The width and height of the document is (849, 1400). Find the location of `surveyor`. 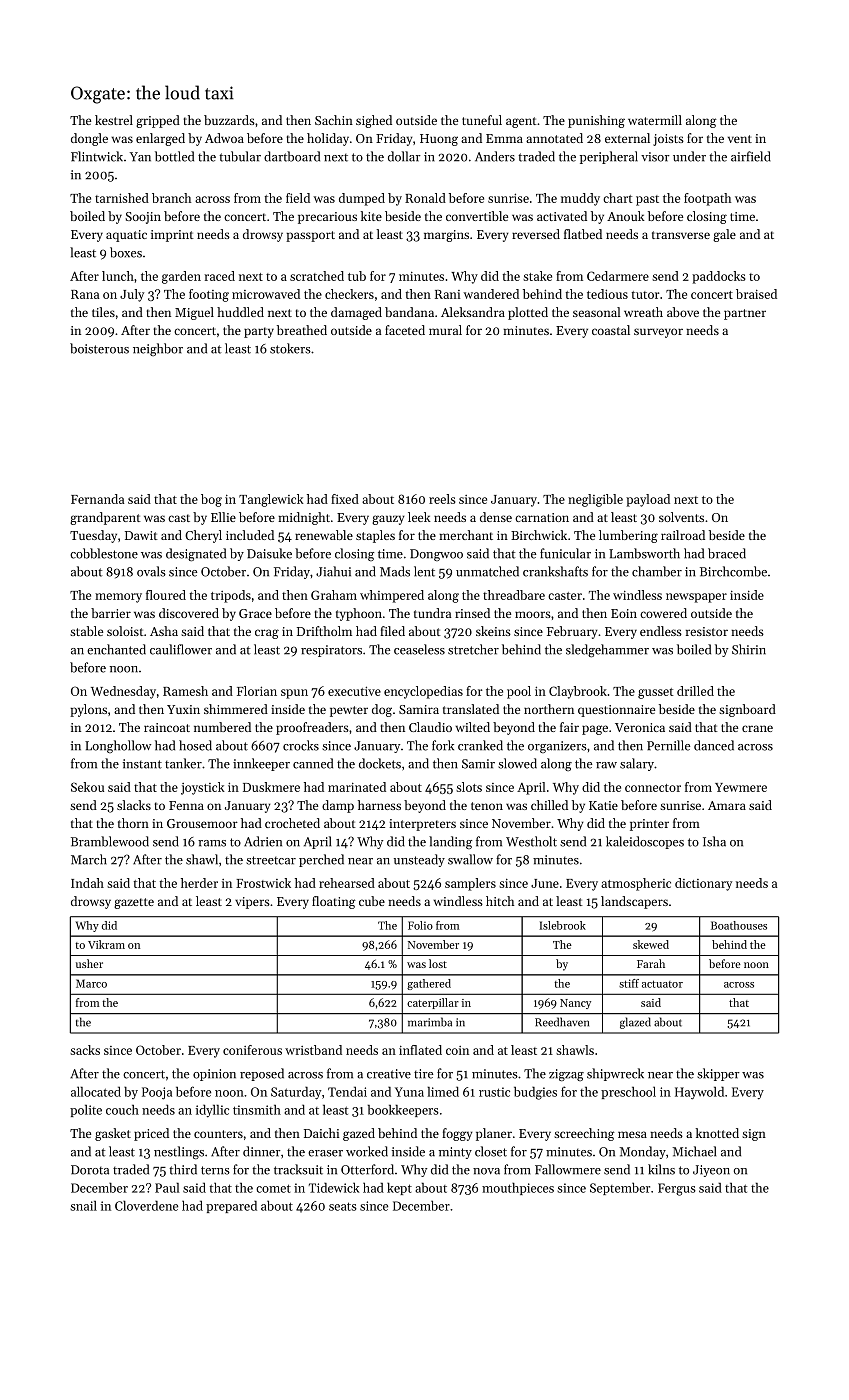

surveyor is located at coordinates (658, 333).
